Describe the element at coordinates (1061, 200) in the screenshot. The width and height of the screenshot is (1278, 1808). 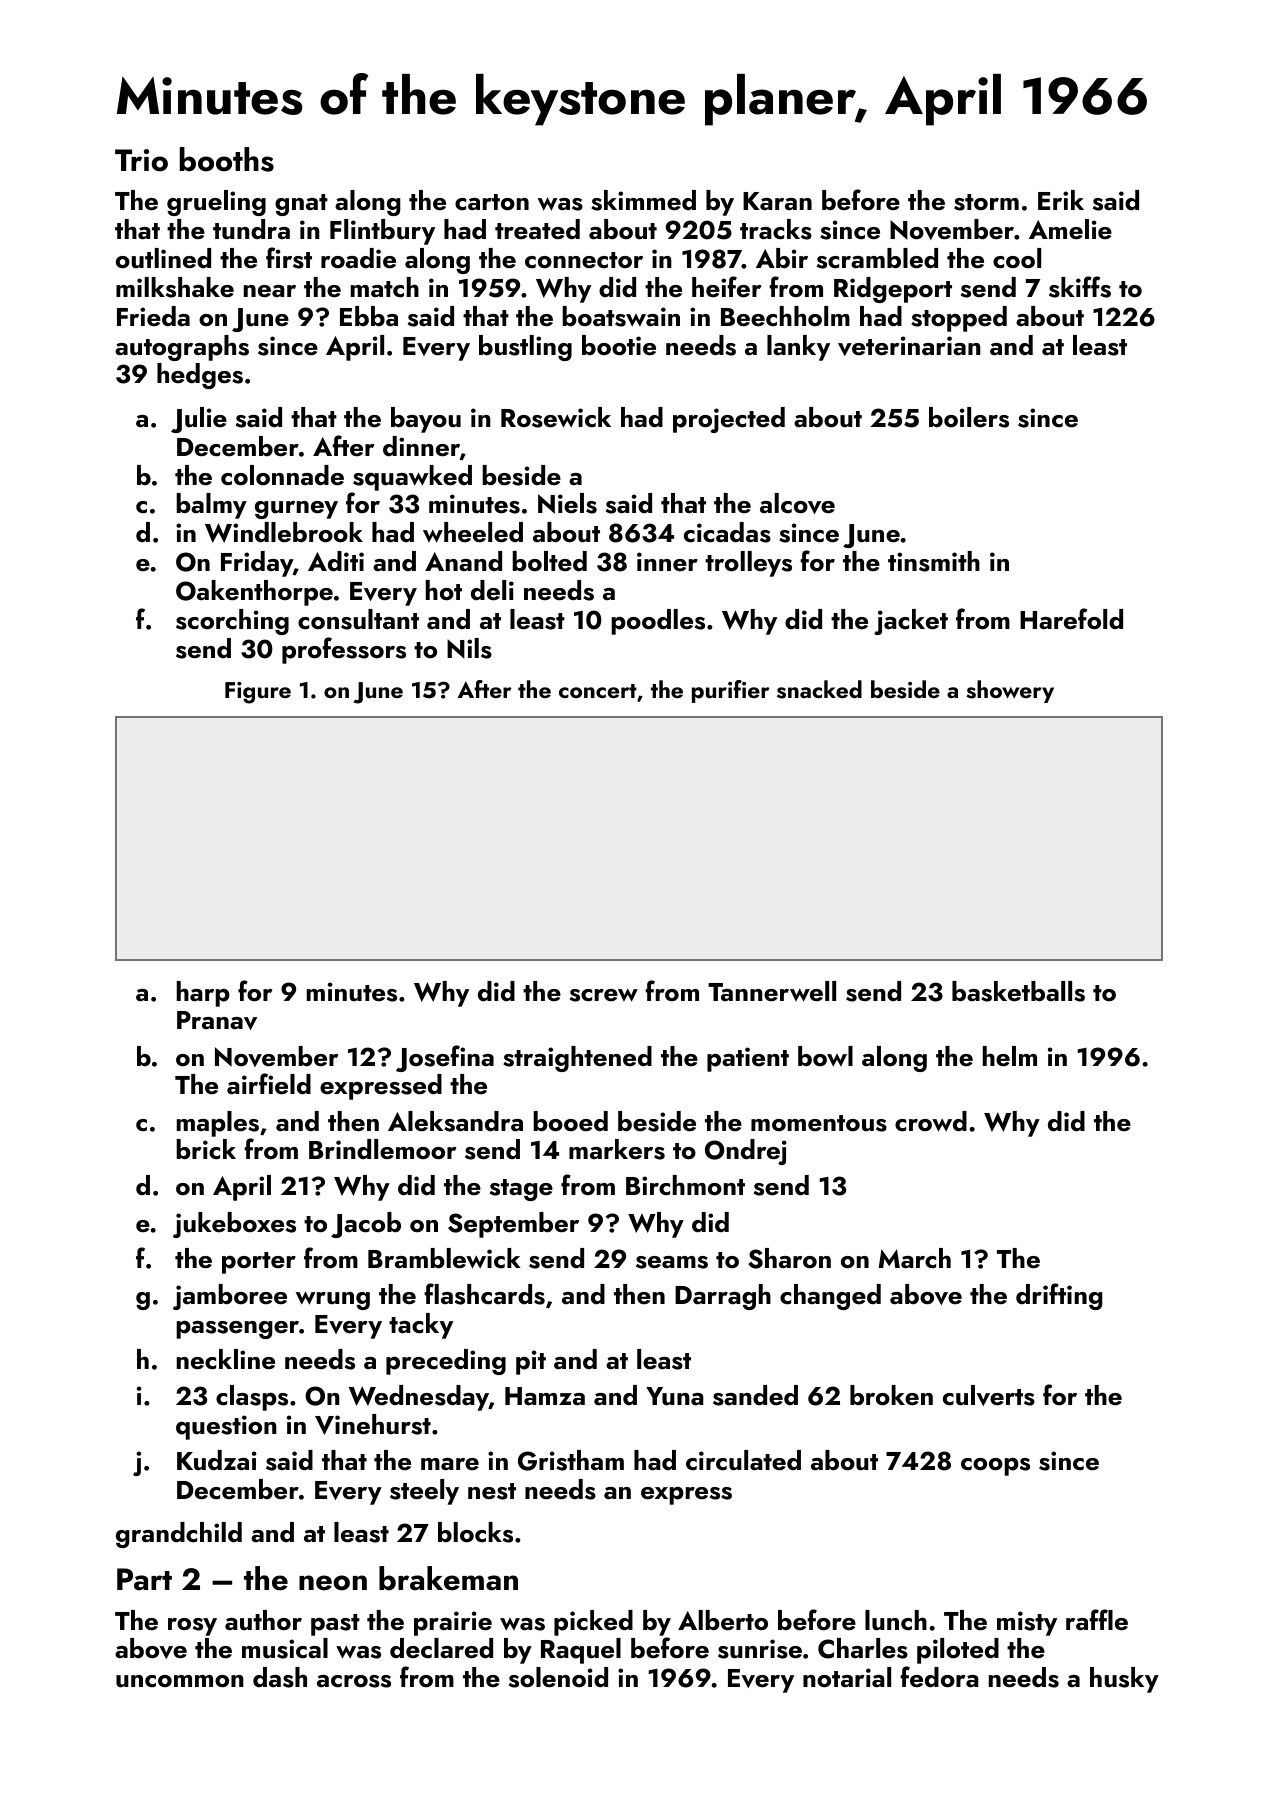
I see `Erik` at that location.
